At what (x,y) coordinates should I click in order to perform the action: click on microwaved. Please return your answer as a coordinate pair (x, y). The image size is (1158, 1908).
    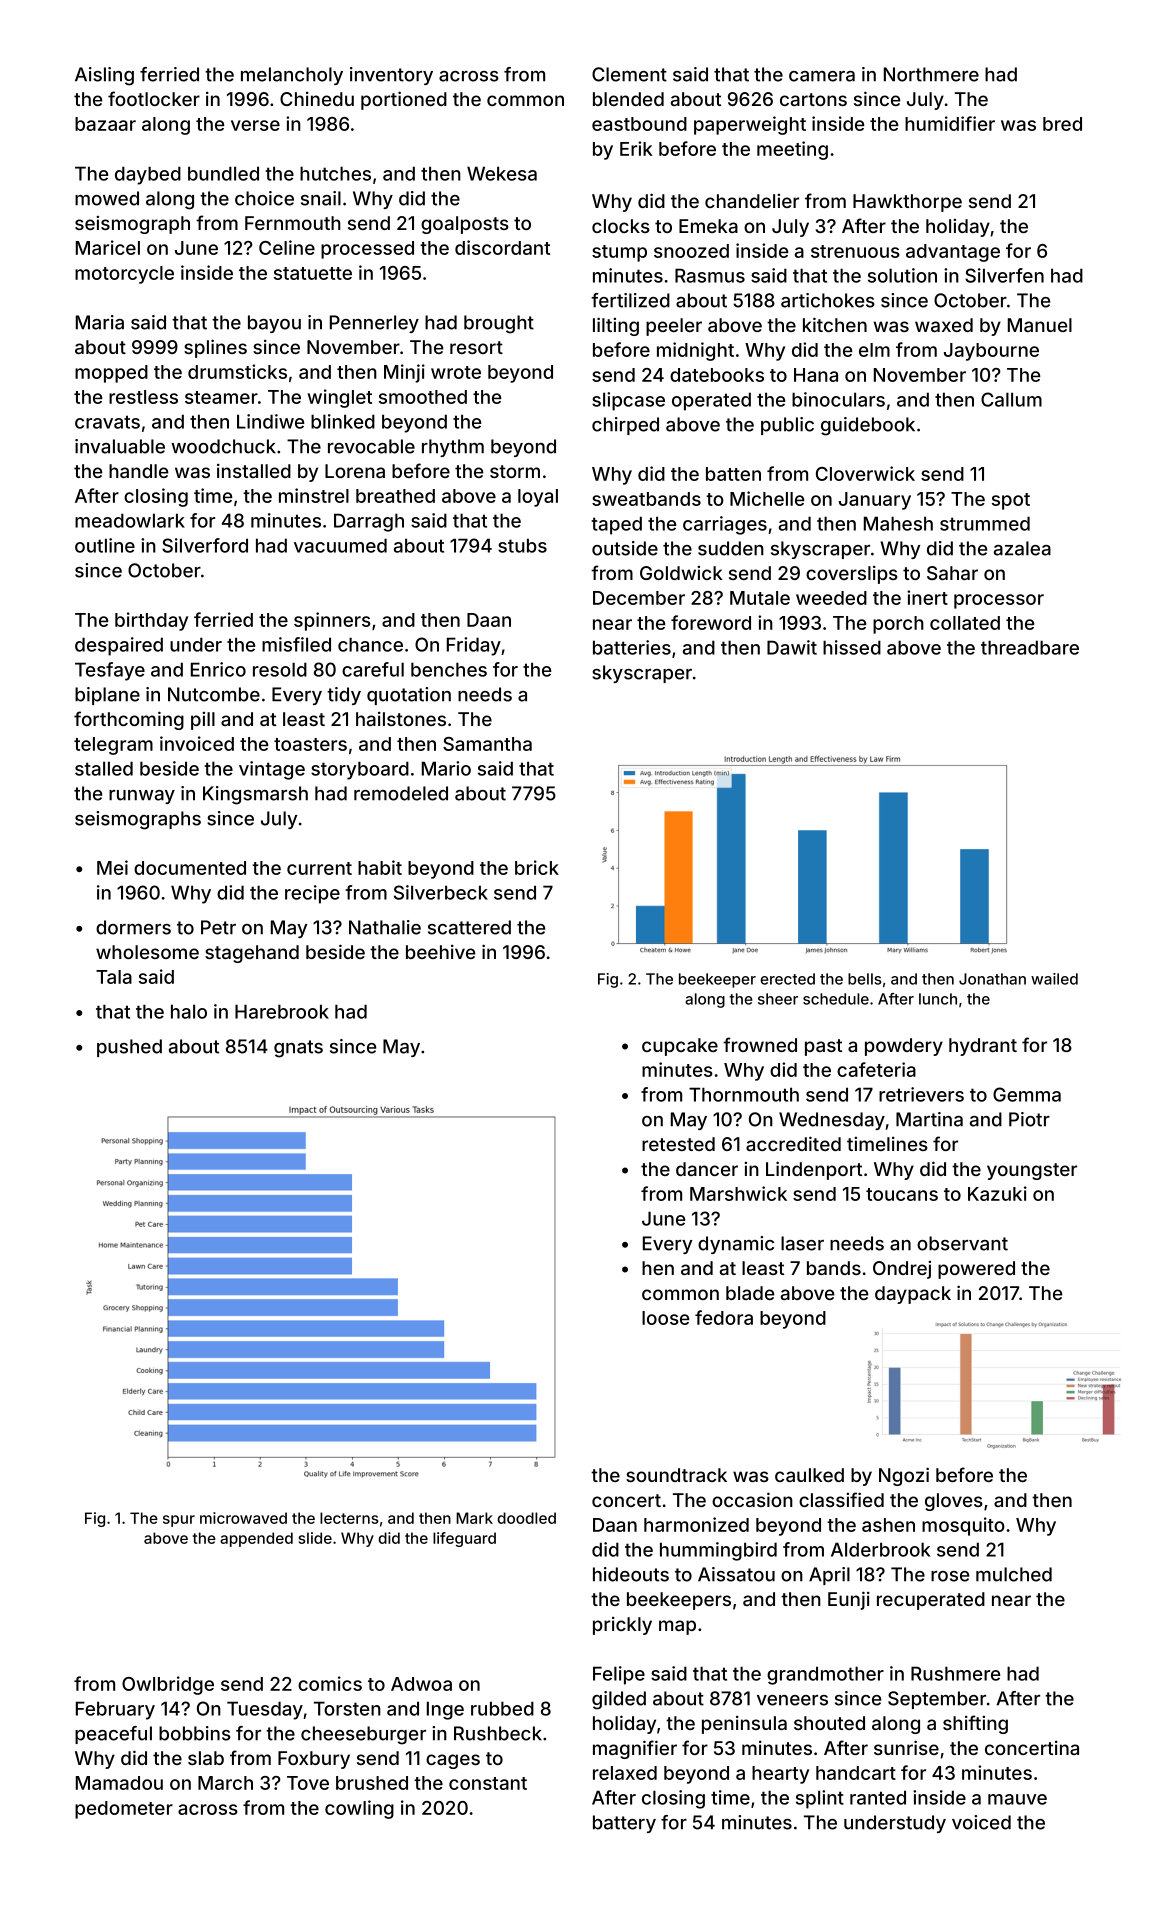
    Looking at the image, I should click on (243, 1518).
